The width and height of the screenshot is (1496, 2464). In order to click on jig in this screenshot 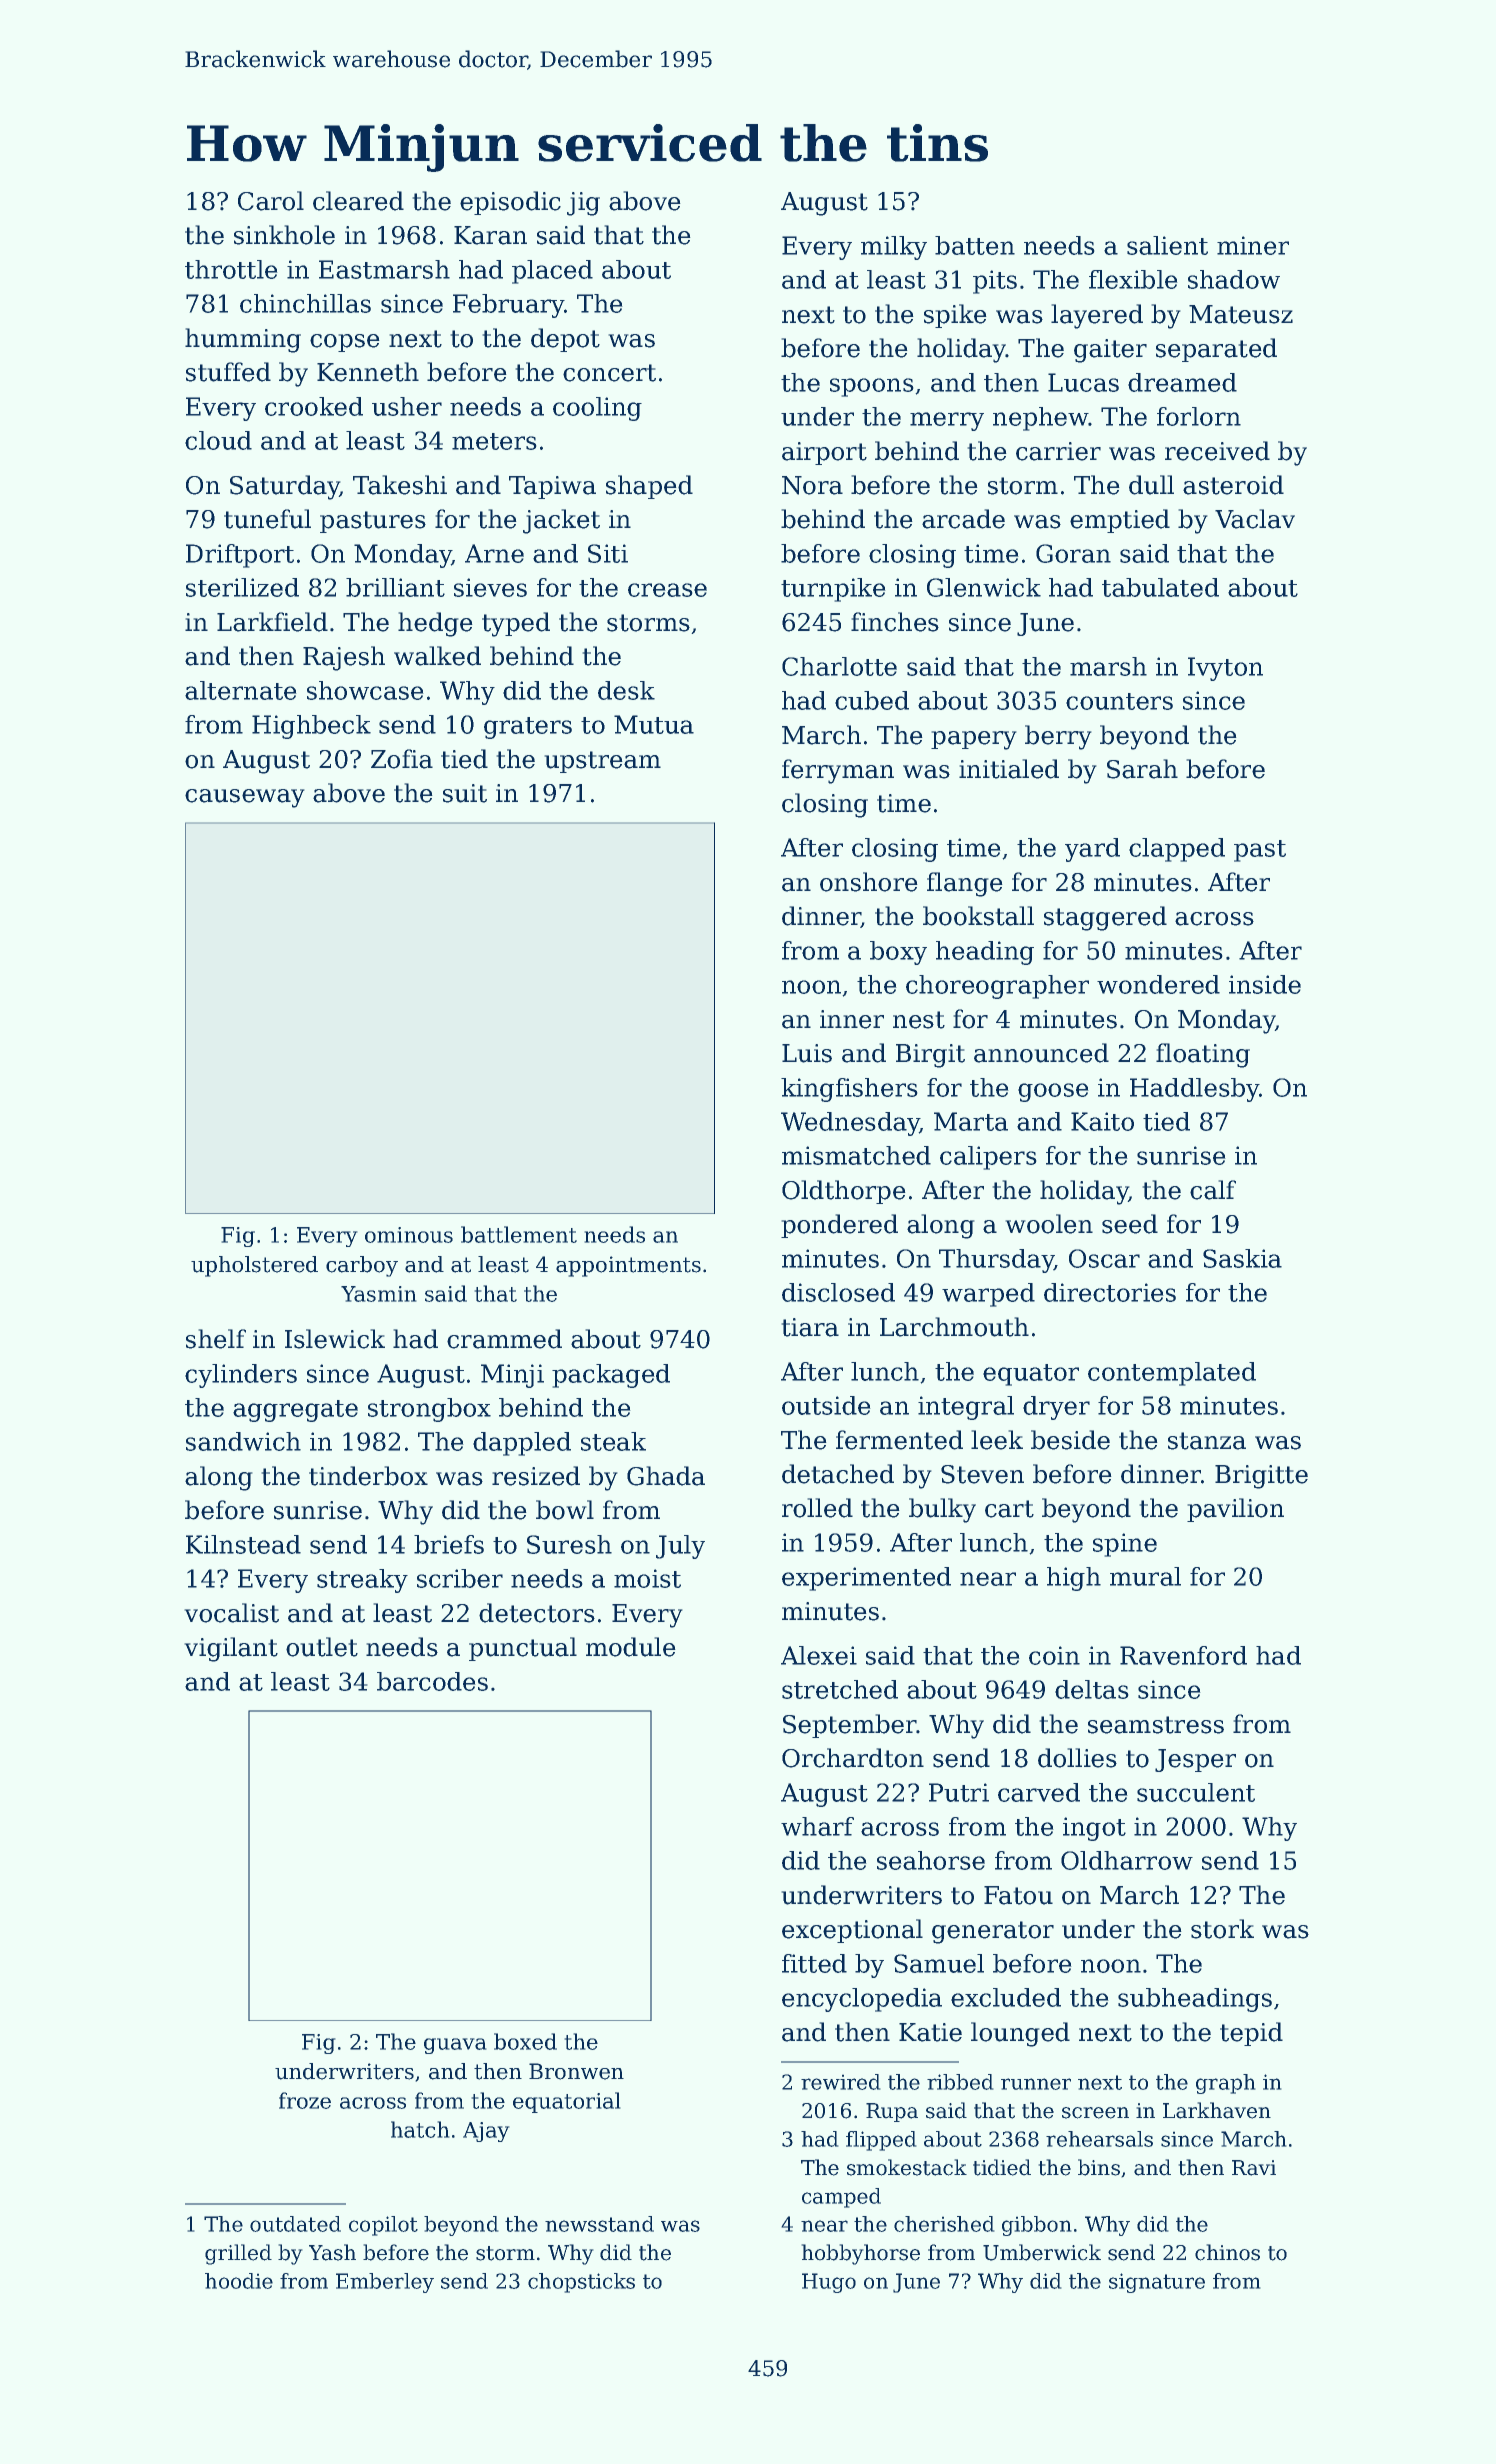, I will do `click(583, 204)`.
